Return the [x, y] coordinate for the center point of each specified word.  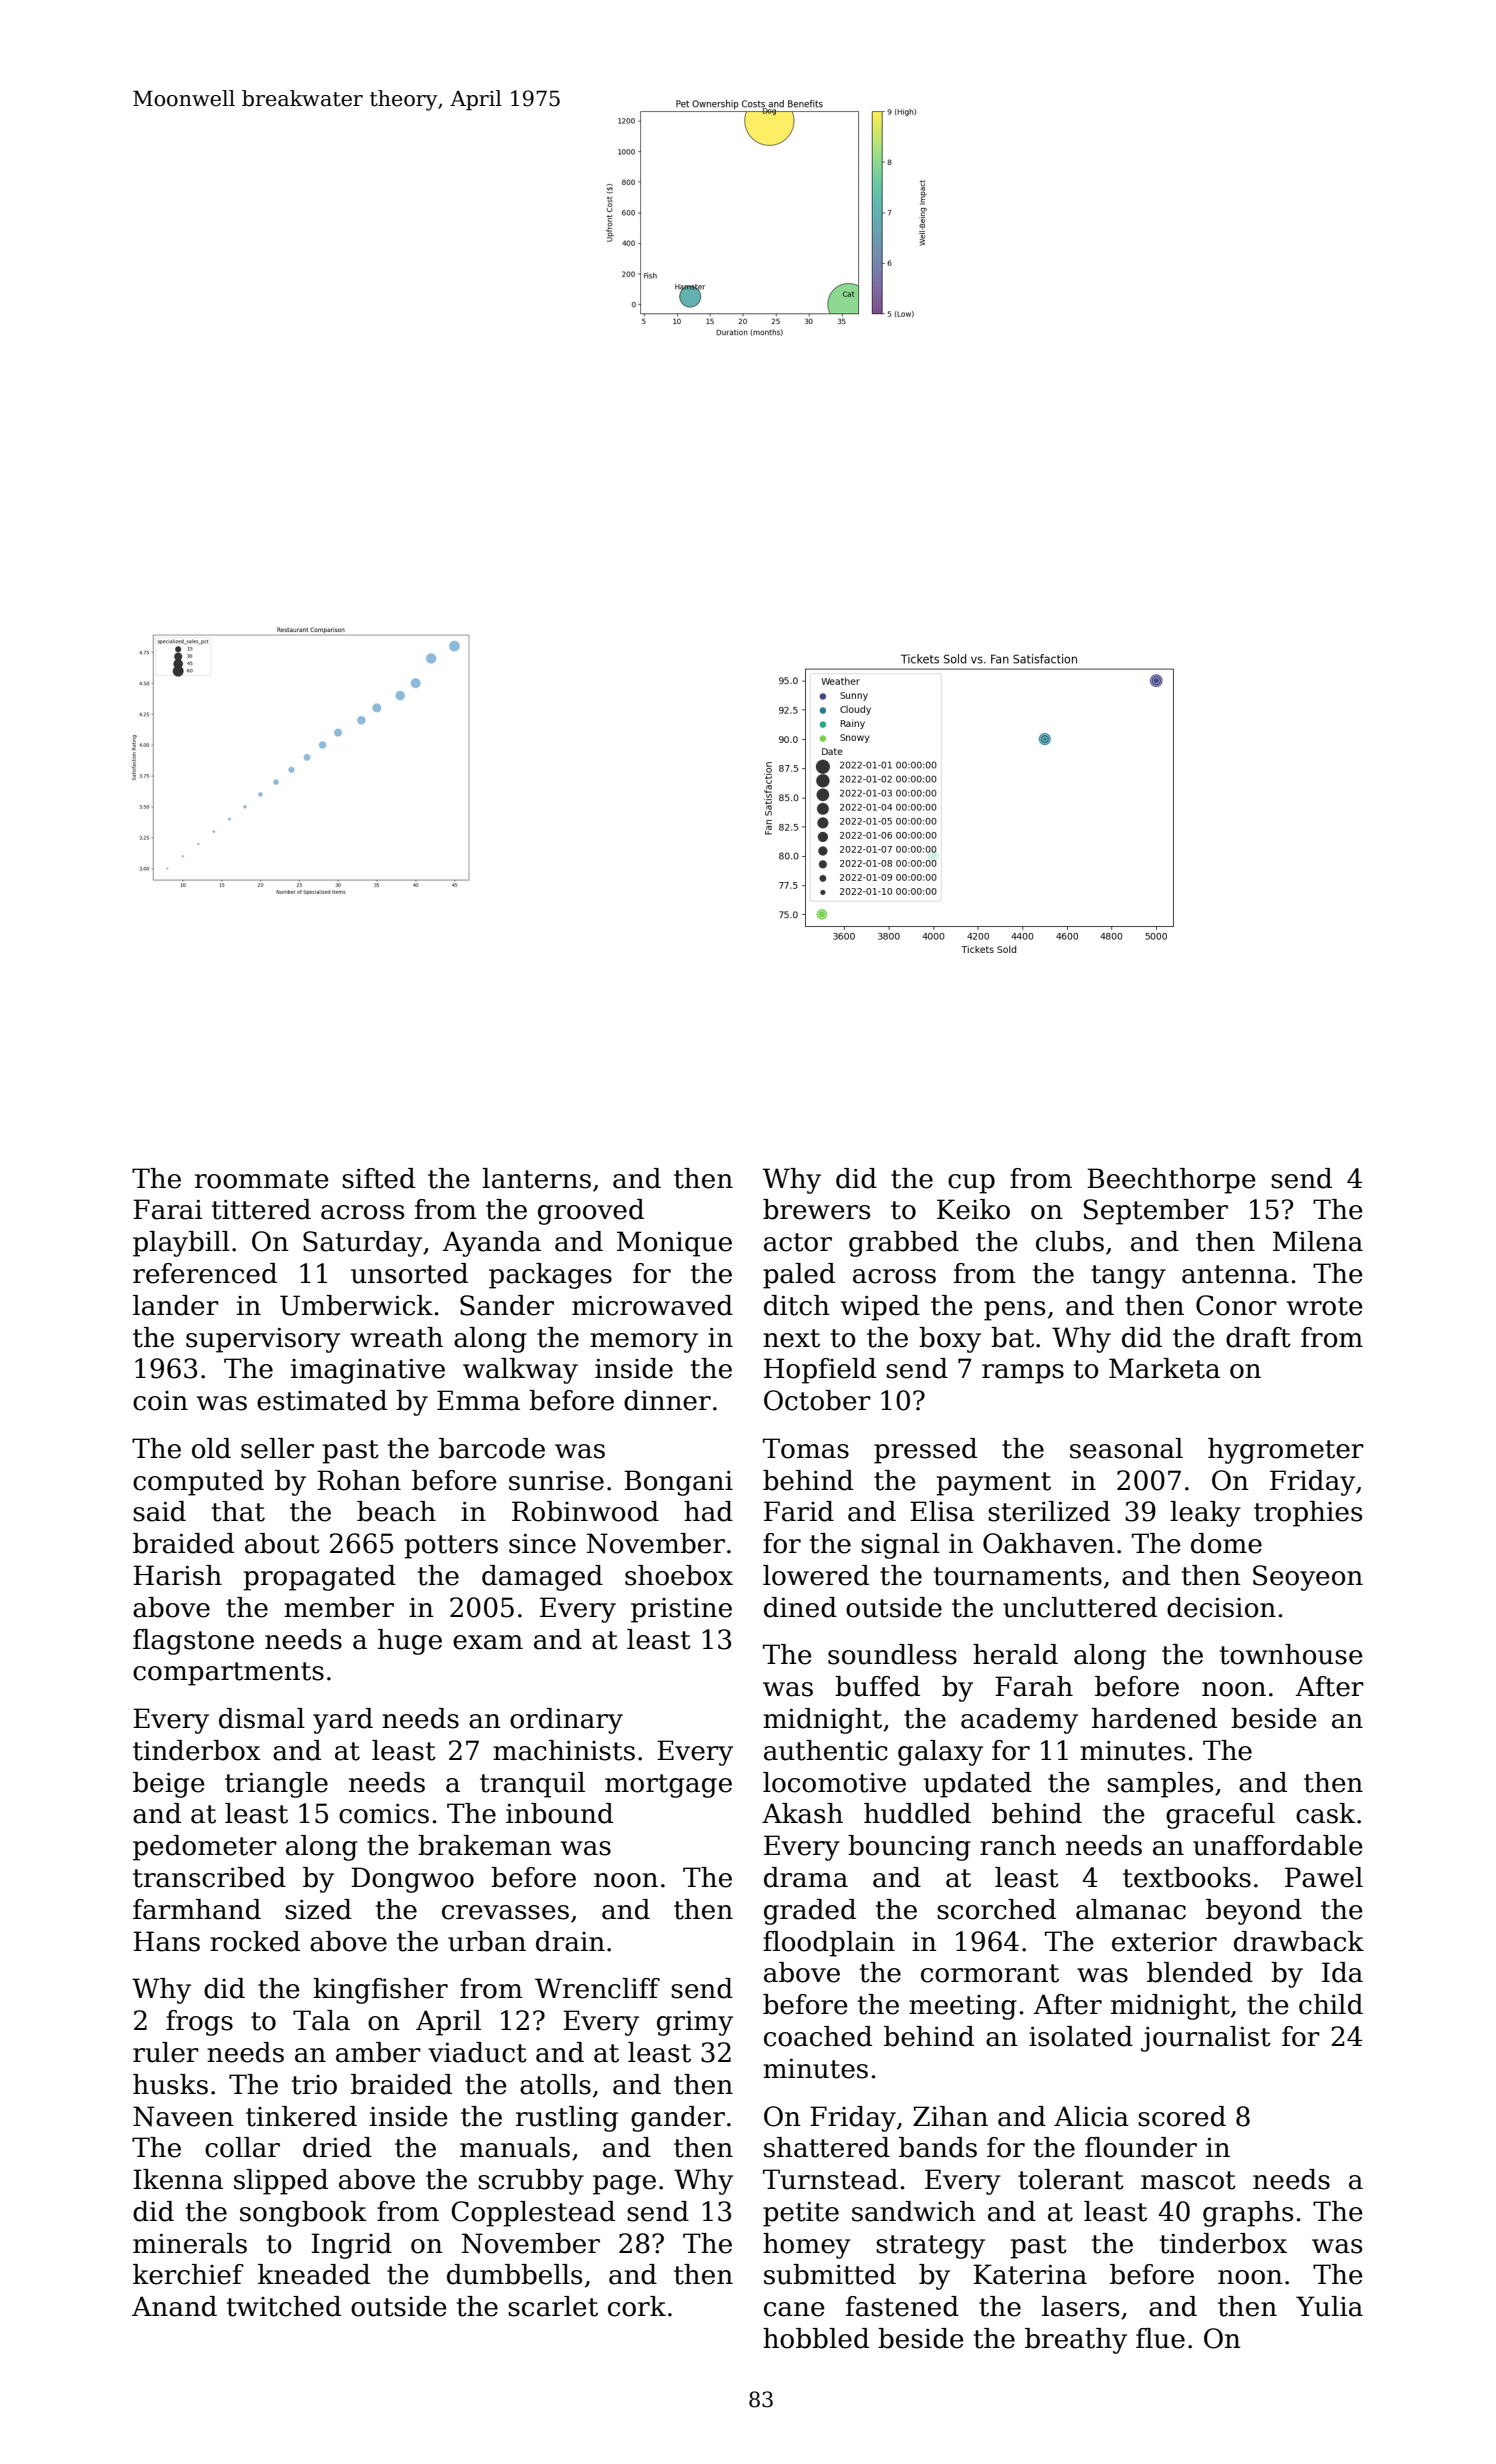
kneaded [314, 2274]
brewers [816, 1209]
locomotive [834, 1782]
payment [993, 1484]
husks [170, 2084]
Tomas [806, 1448]
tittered [261, 1209]
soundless [892, 1654]
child [1331, 2004]
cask [1325, 1813]
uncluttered [1080, 1607]
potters [451, 1547]
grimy [695, 2023]
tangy [1128, 1277]
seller [277, 1448]
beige [169, 1785]
